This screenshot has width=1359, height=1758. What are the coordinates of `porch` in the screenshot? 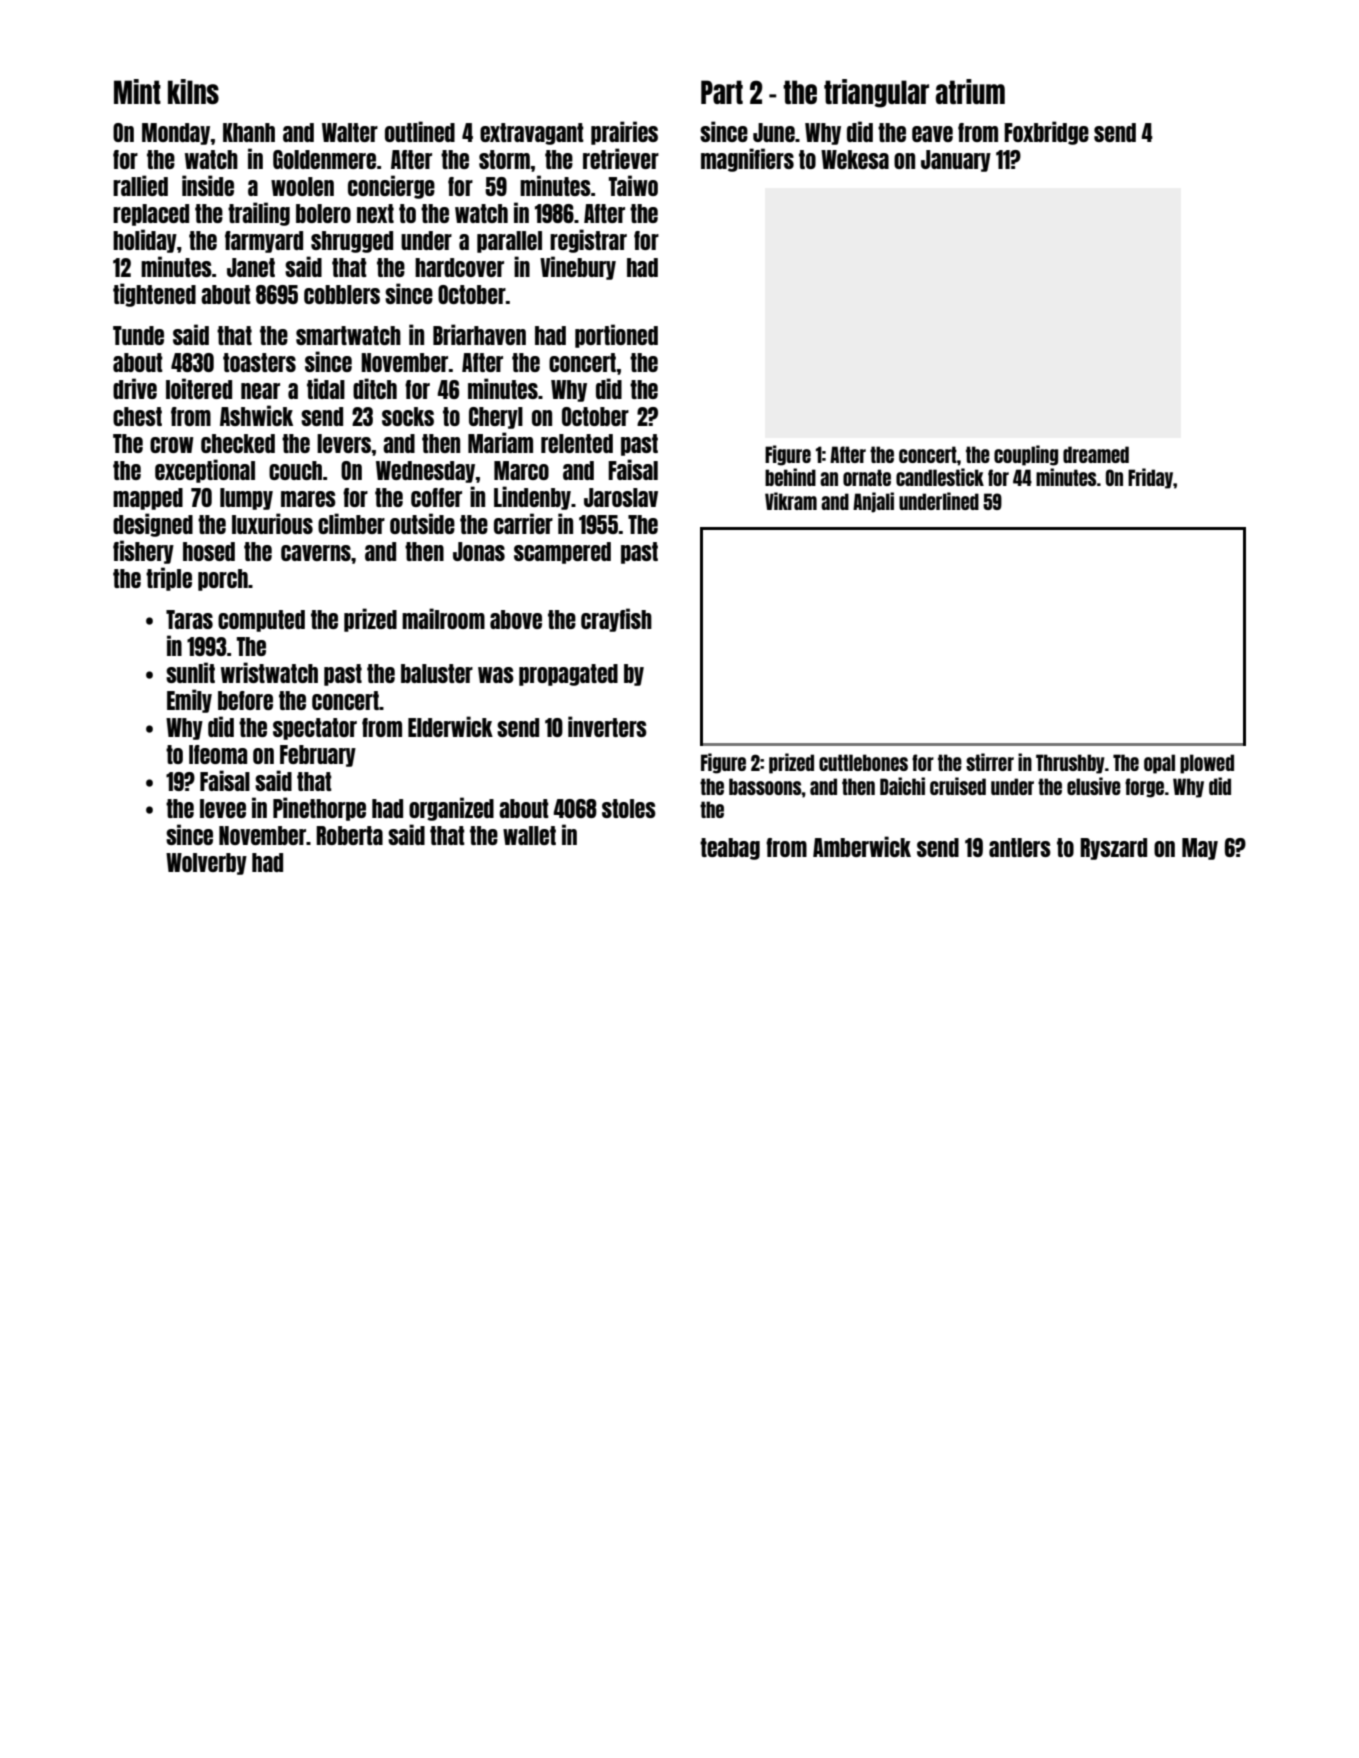 It's located at (223, 580).
